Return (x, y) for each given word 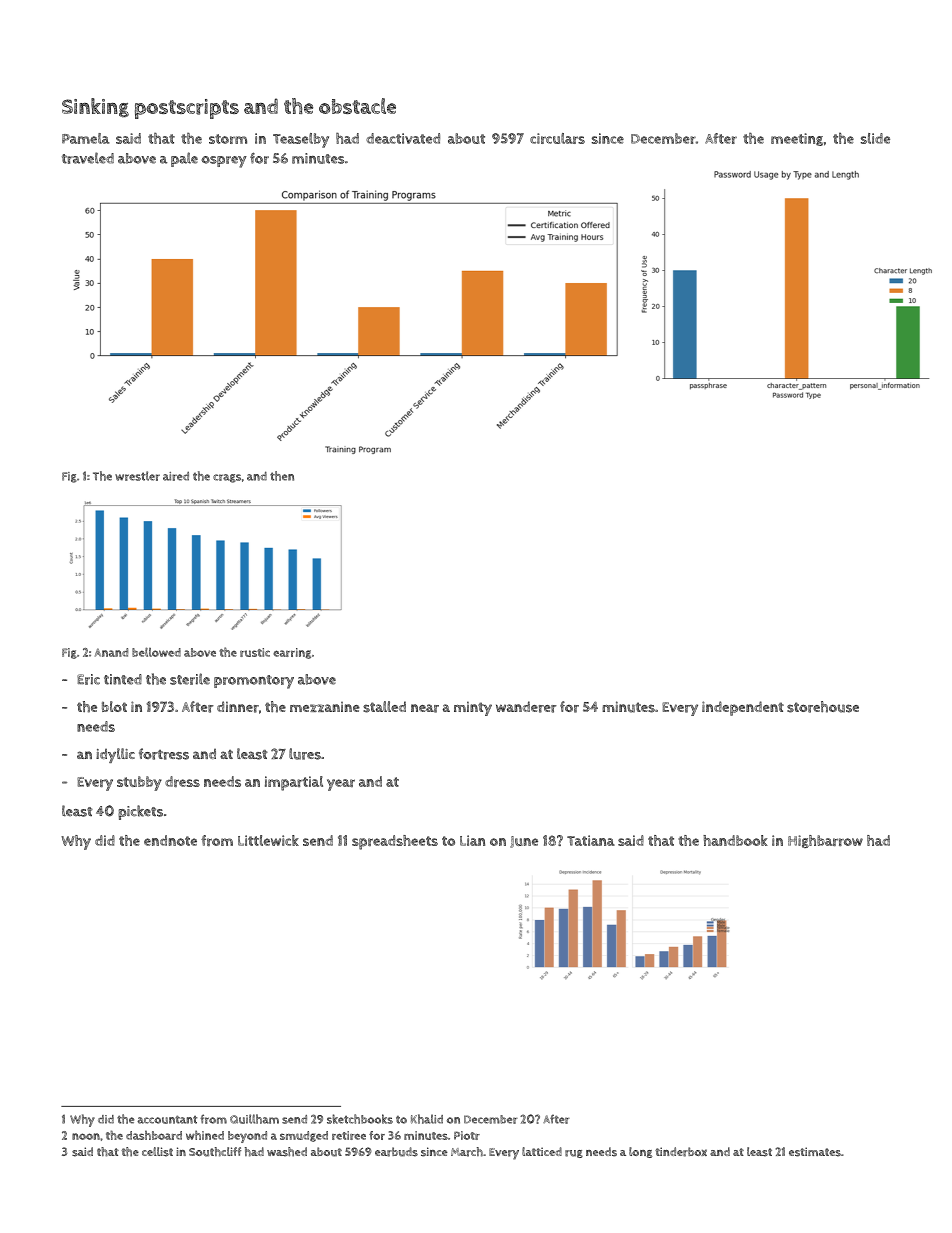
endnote (170, 840)
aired (176, 476)
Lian (472, 840)
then (282, 476)
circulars (557, 138)
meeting (797, 139)
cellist (157, 1152)
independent (743, 708)
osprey (224, 162)
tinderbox (681, 1152)
